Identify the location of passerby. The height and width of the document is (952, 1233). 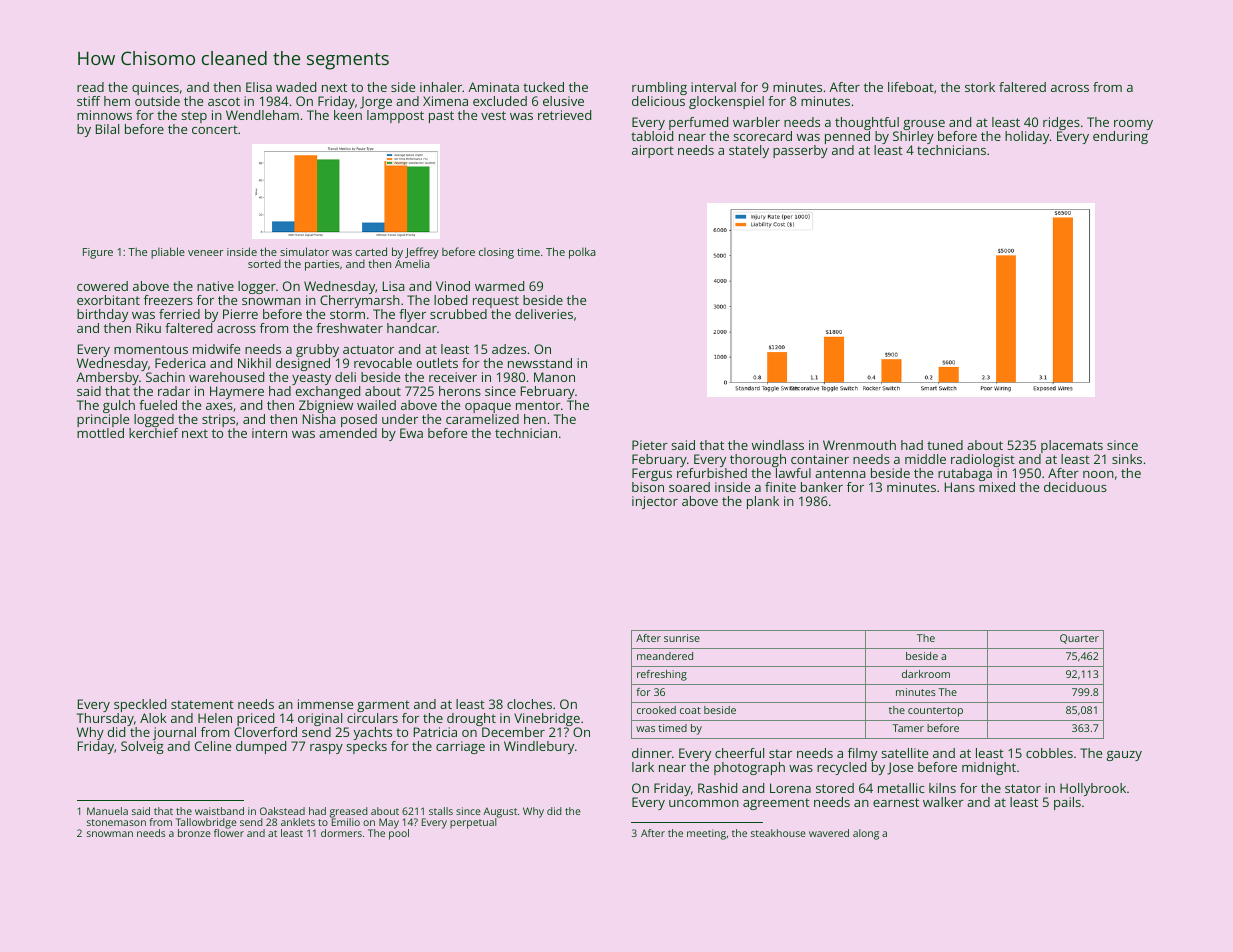
(800, 151).
